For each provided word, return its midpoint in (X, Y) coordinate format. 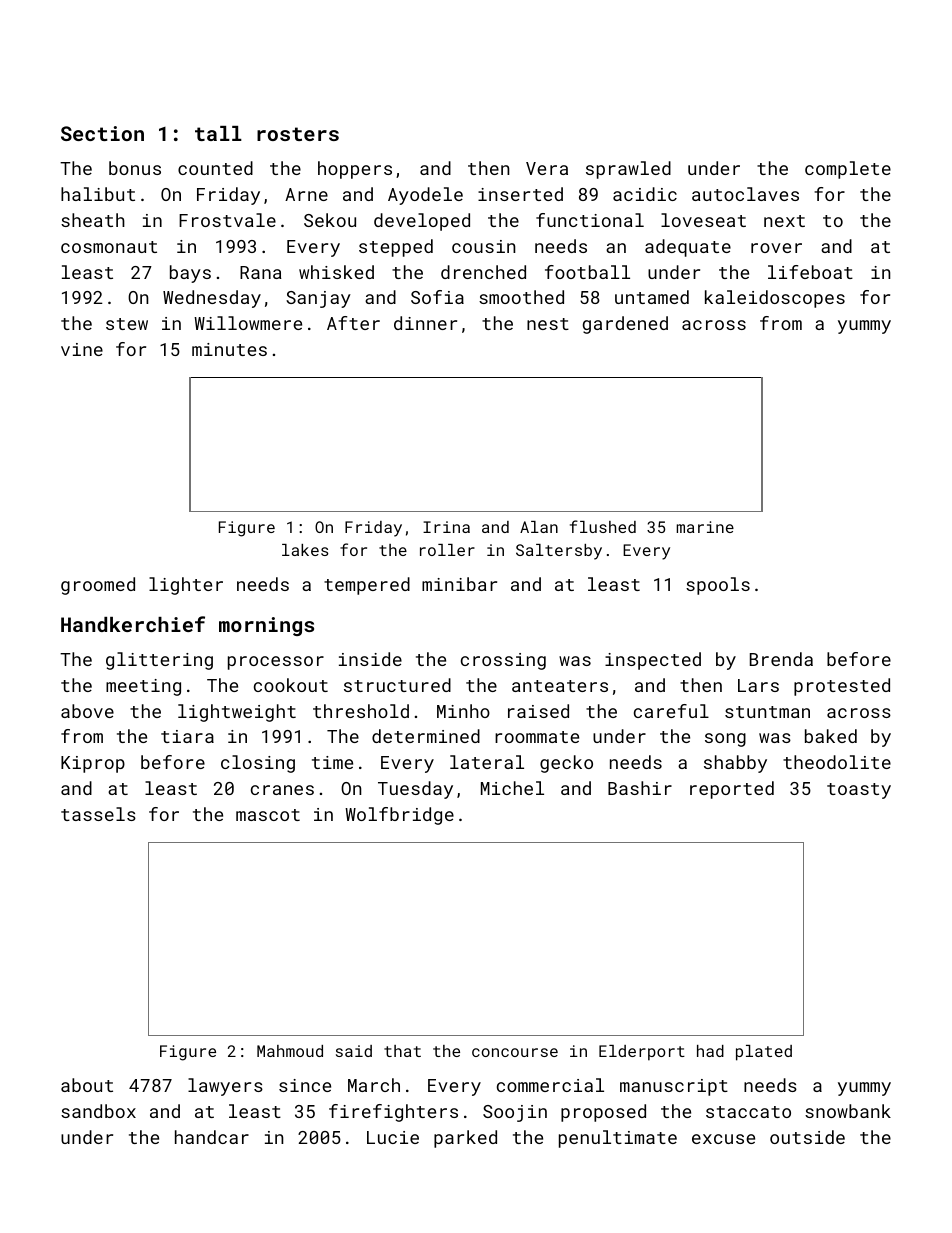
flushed (603, 526)
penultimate (618, 1139)
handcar (212, 1137)
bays (190, 274)
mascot (268, 815)
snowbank (848, 1111)
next (784, 221)
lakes (305, 550)
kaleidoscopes (775, 299)
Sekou (330, 220)
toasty (859, 791)
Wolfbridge (399, 816)
